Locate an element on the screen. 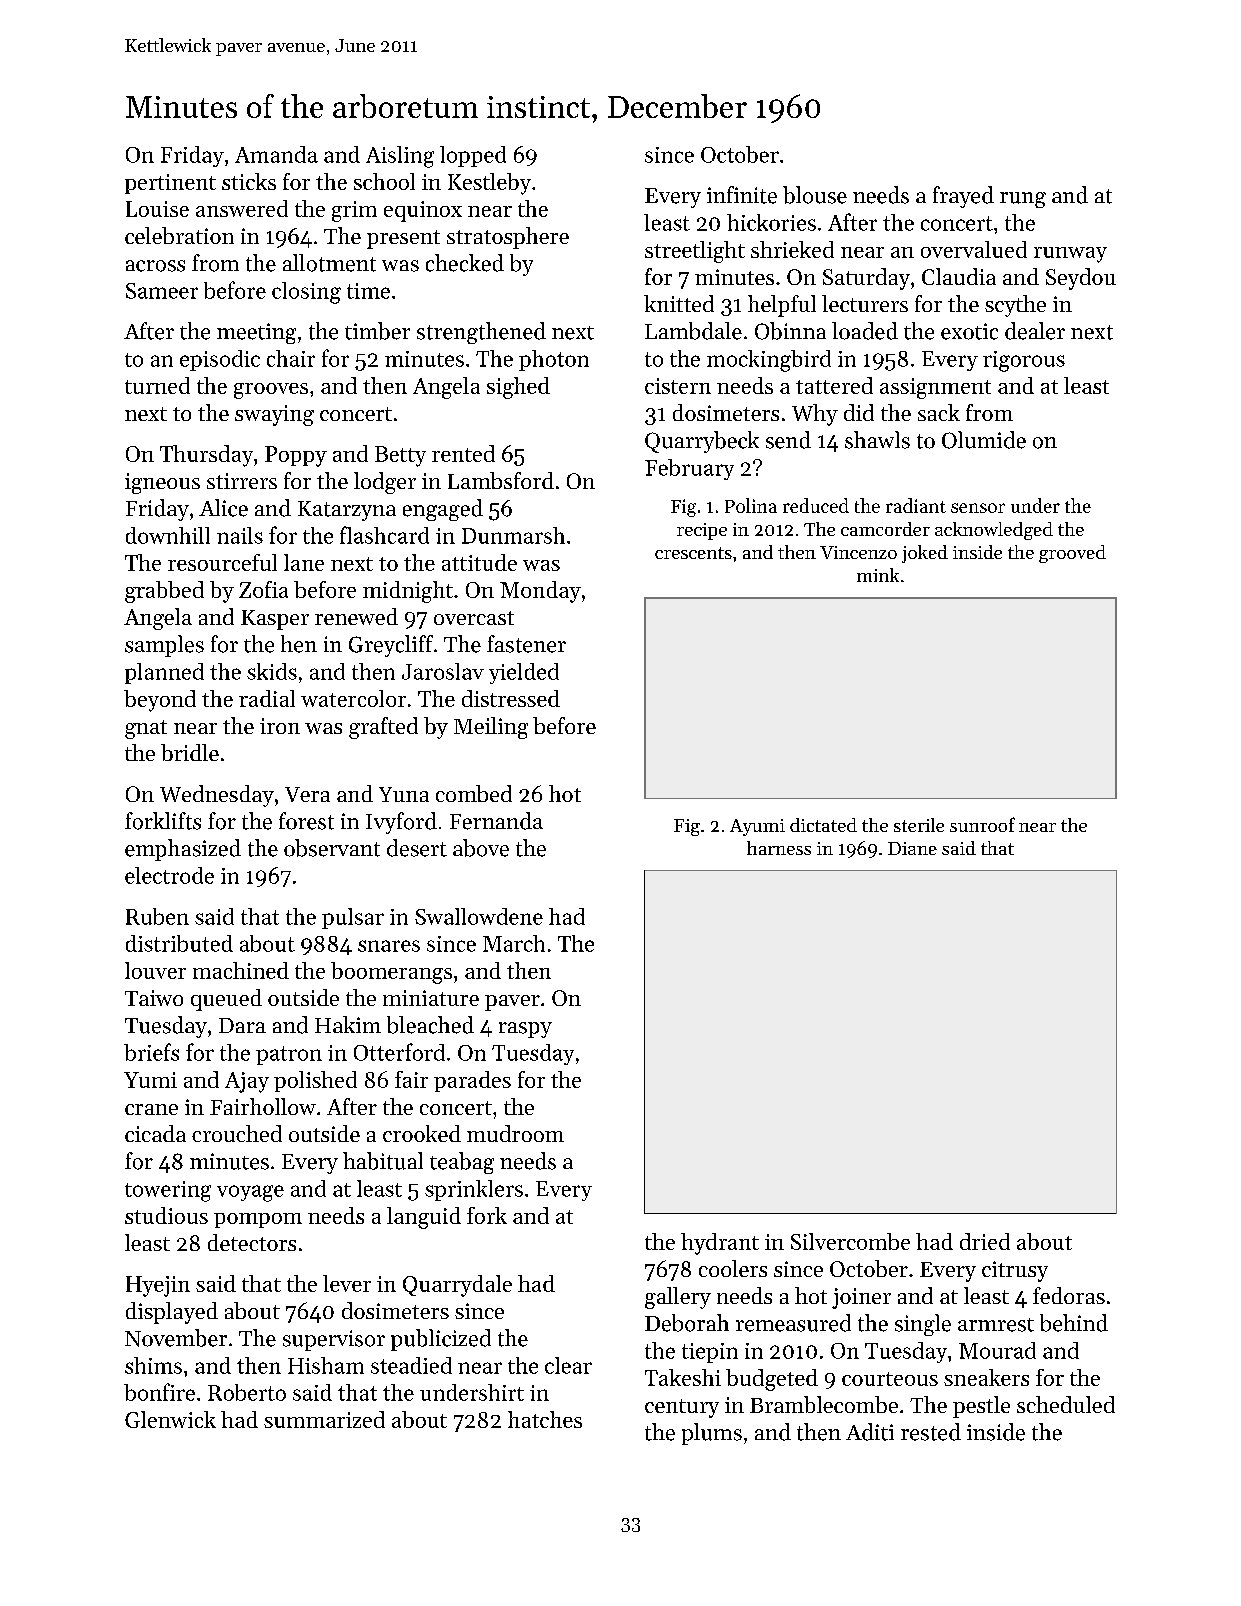 This screenshot has height=1606, width=1241. Polina is located at coordinates (751, 505).
